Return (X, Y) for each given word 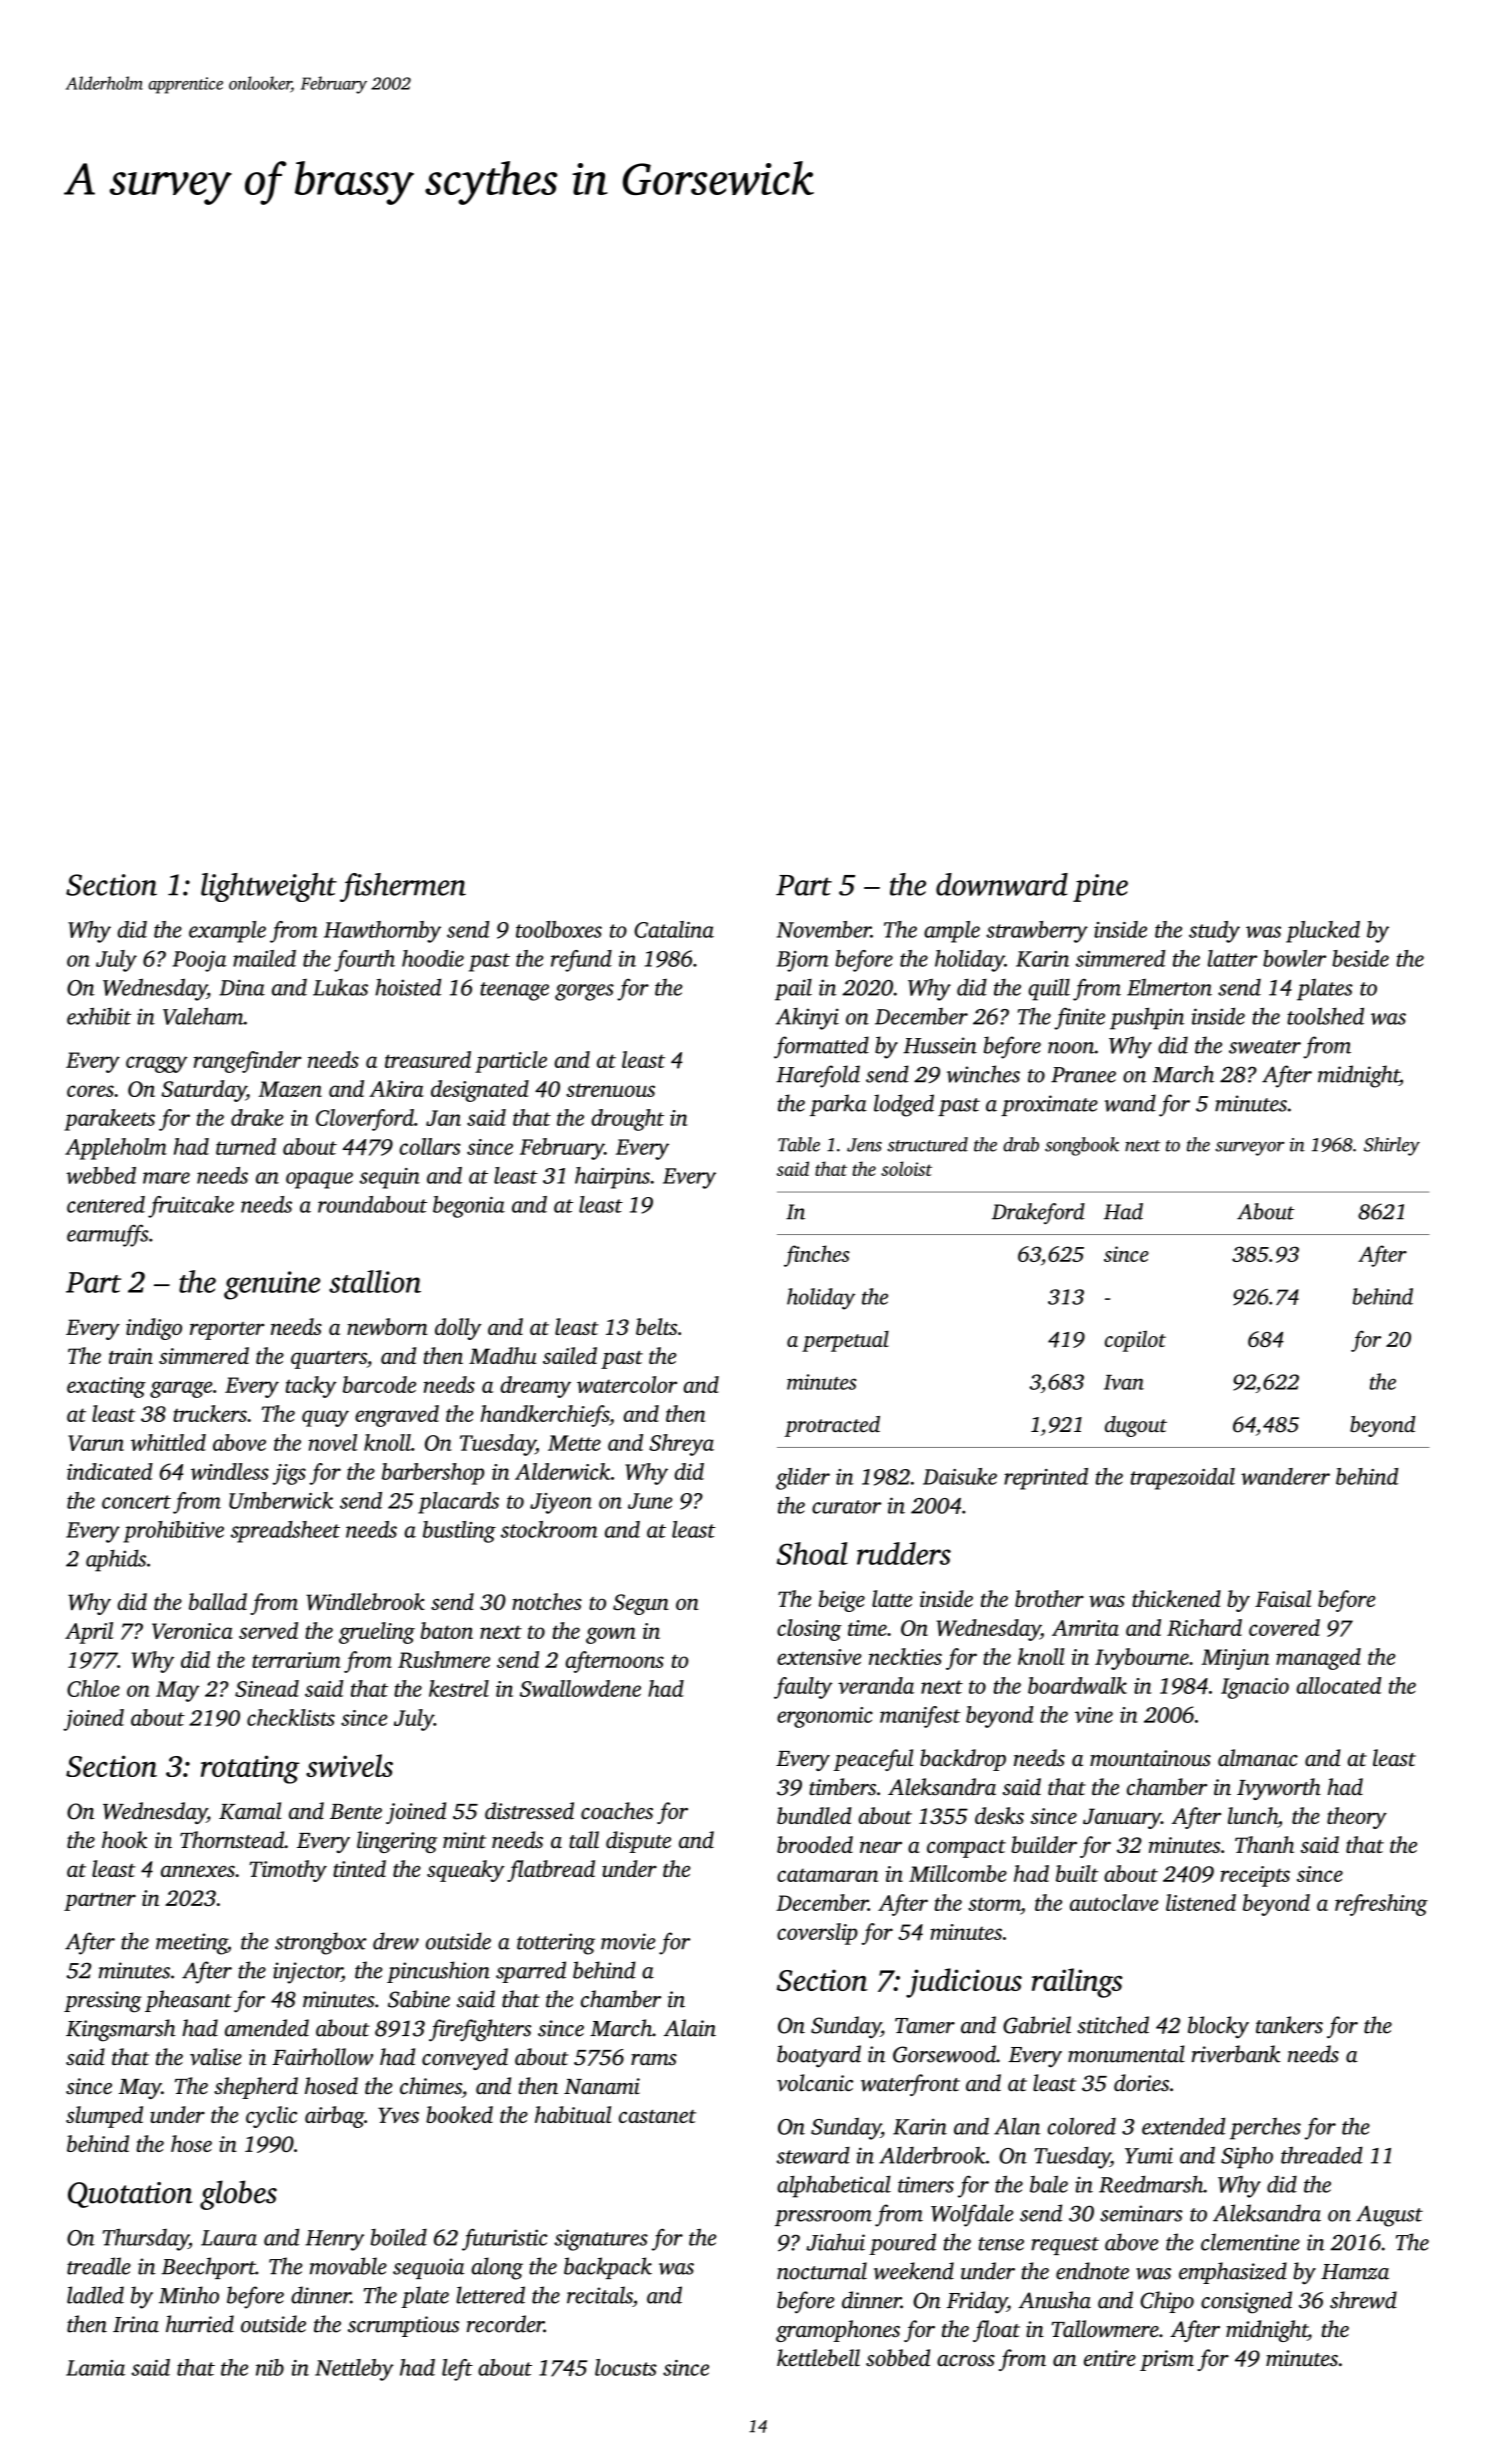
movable (348, 2266)
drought (628, 1120)
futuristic (505, 2239)
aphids (116, 1560)
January (1122, 1818)
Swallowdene (580, 1688)
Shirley (1392, 1146)
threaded (1322, 2155)
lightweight (269, 887)
